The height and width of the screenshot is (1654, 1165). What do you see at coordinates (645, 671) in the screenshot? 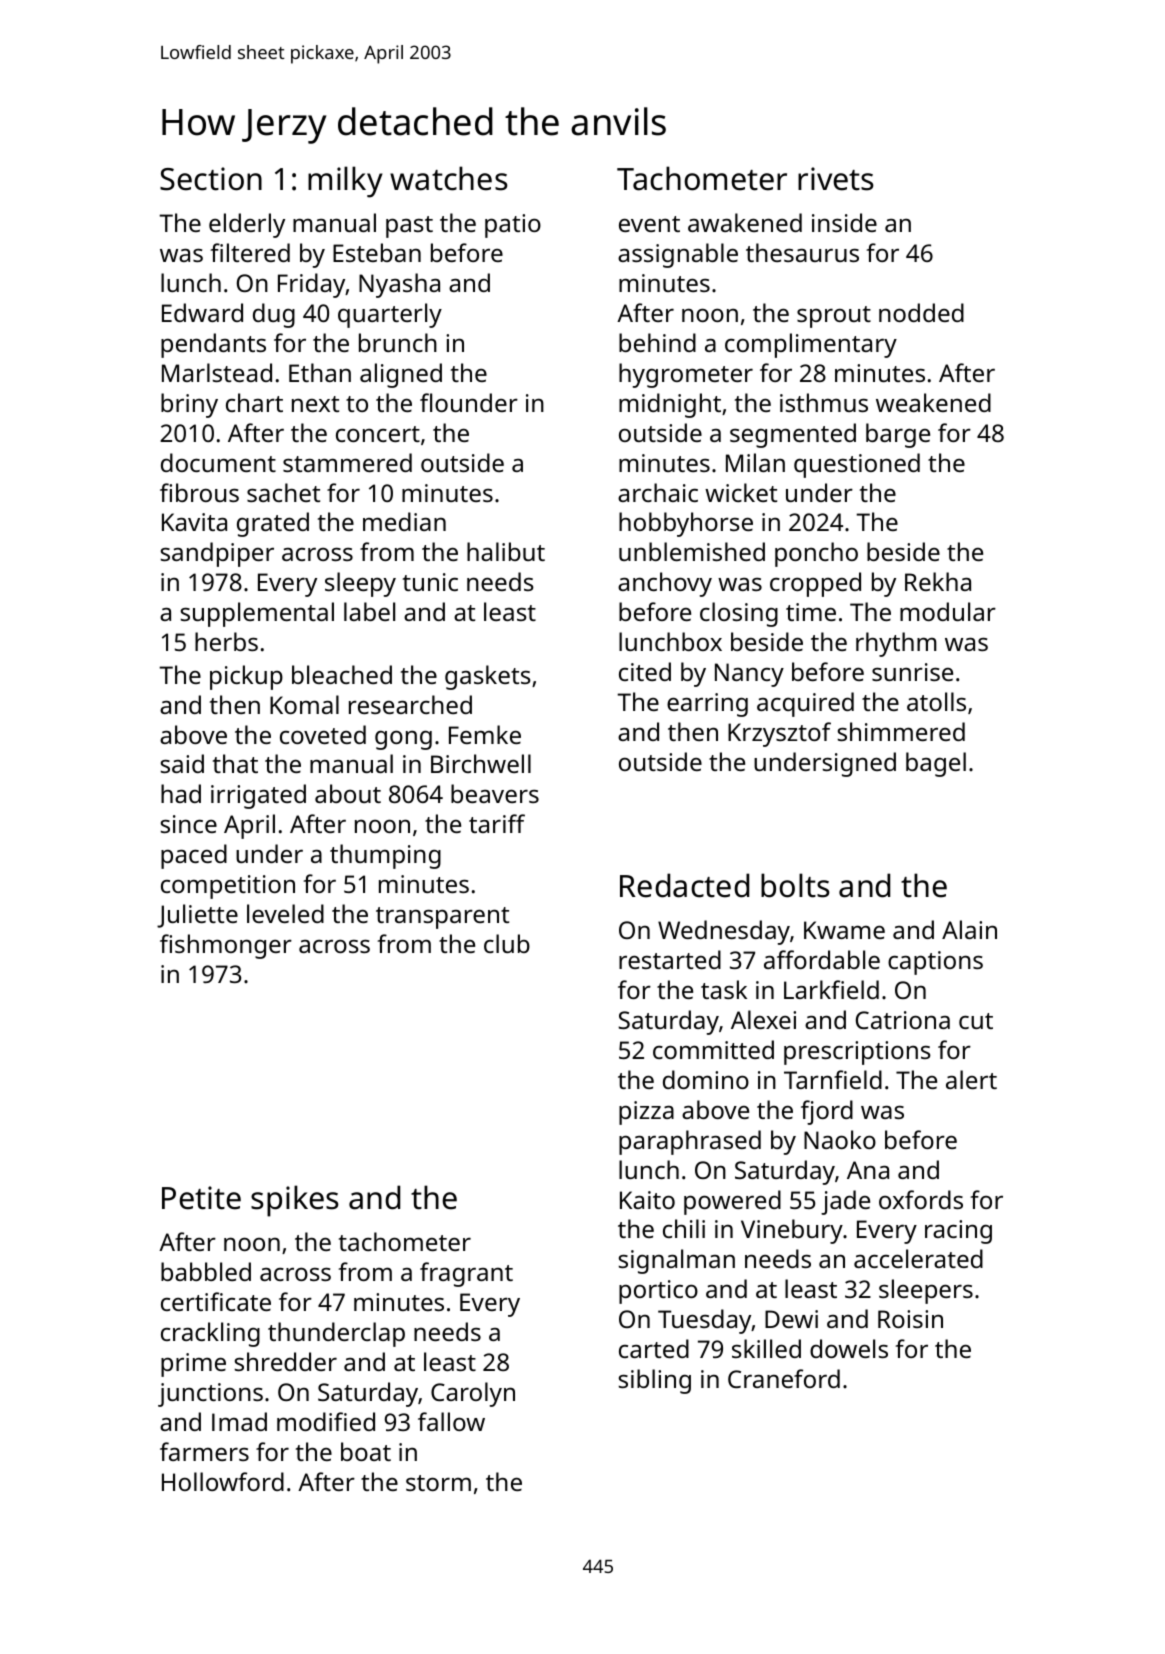
I see `cited` at bounding box center [645, 671].
